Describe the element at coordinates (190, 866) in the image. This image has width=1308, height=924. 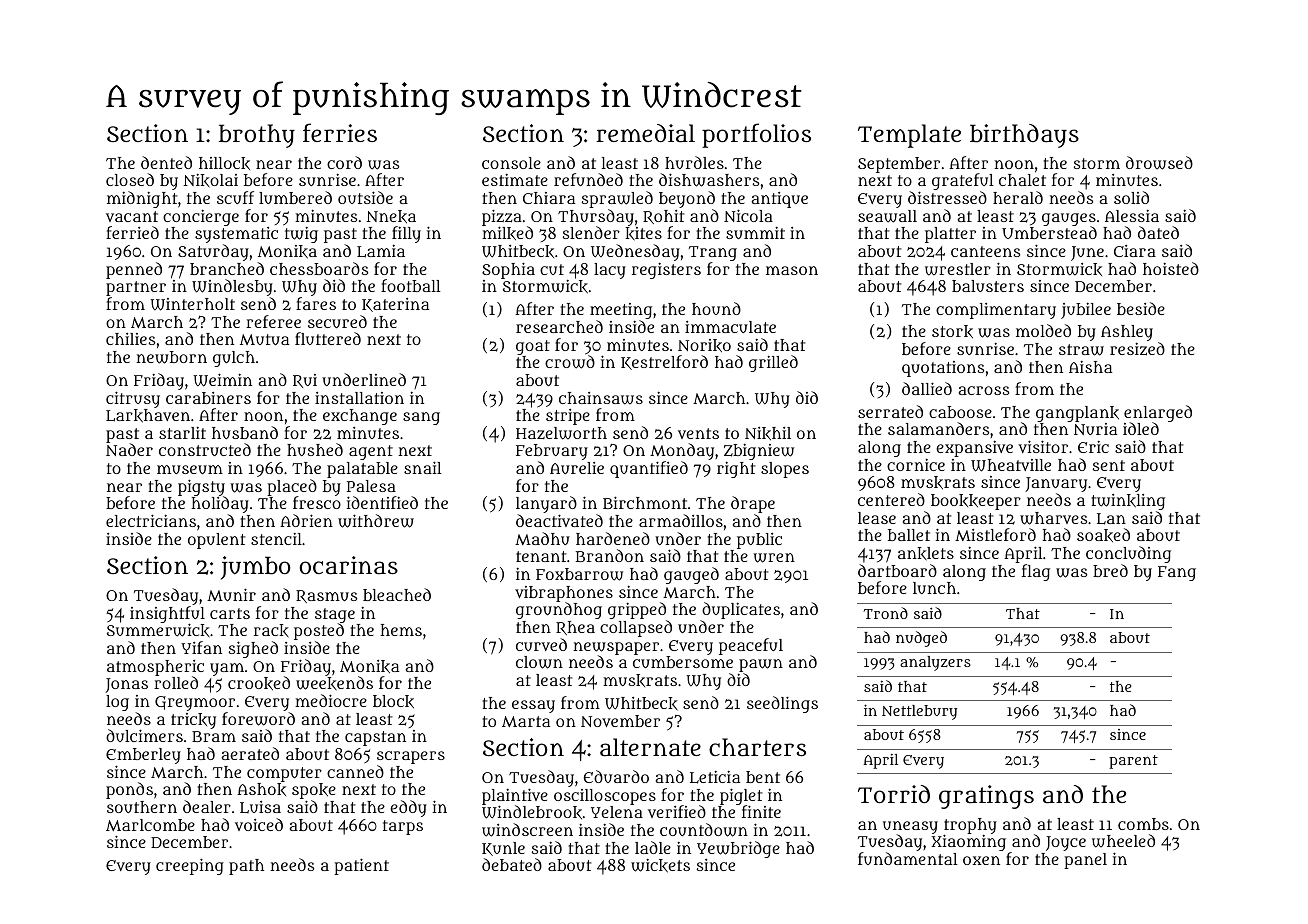
I see `creeping` at that location.
